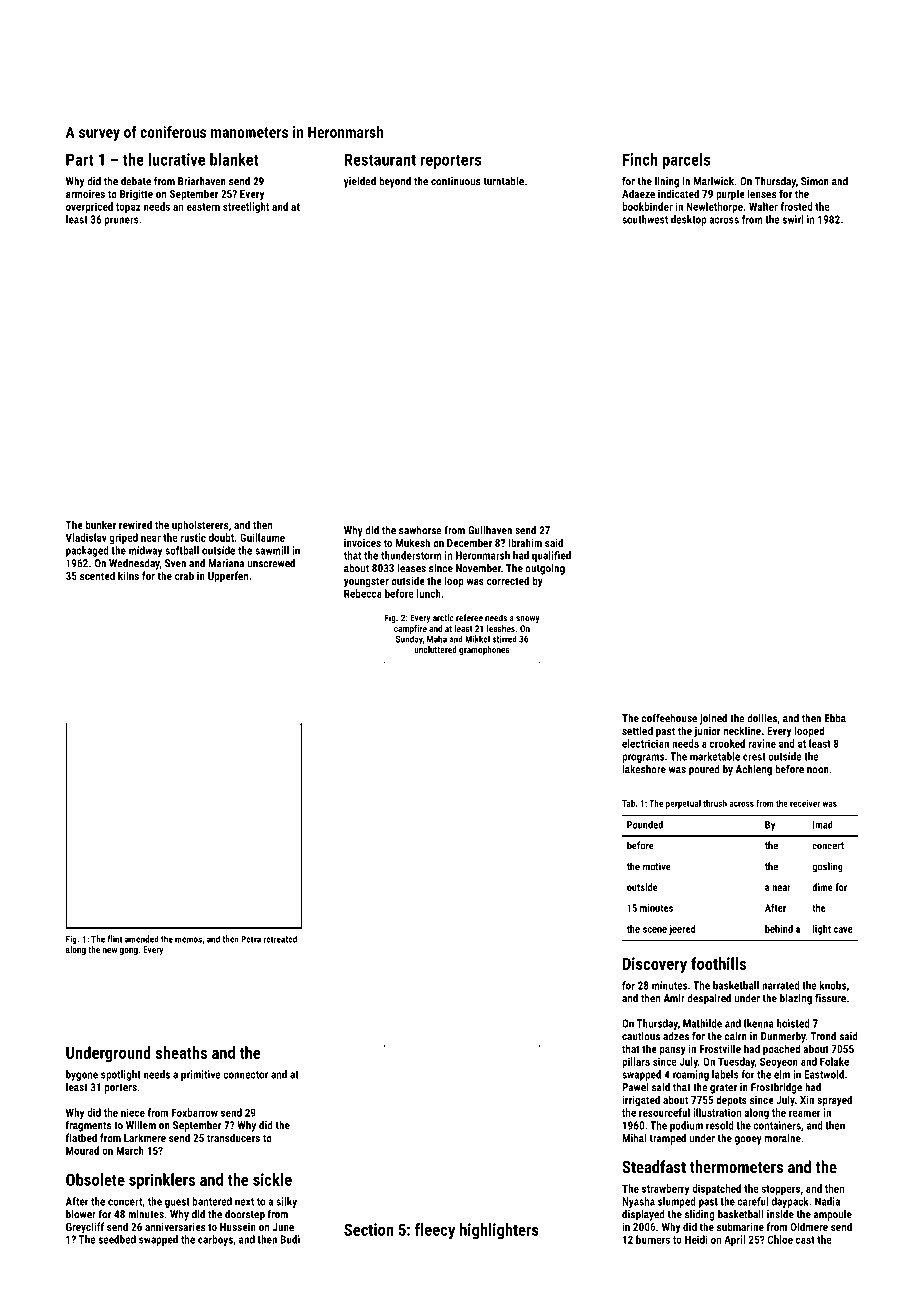 The width and height of the screenshot is (924, 1308). Describe the element at coordinates (280, 939) in the screenshot. I see `retreated` at that location.
